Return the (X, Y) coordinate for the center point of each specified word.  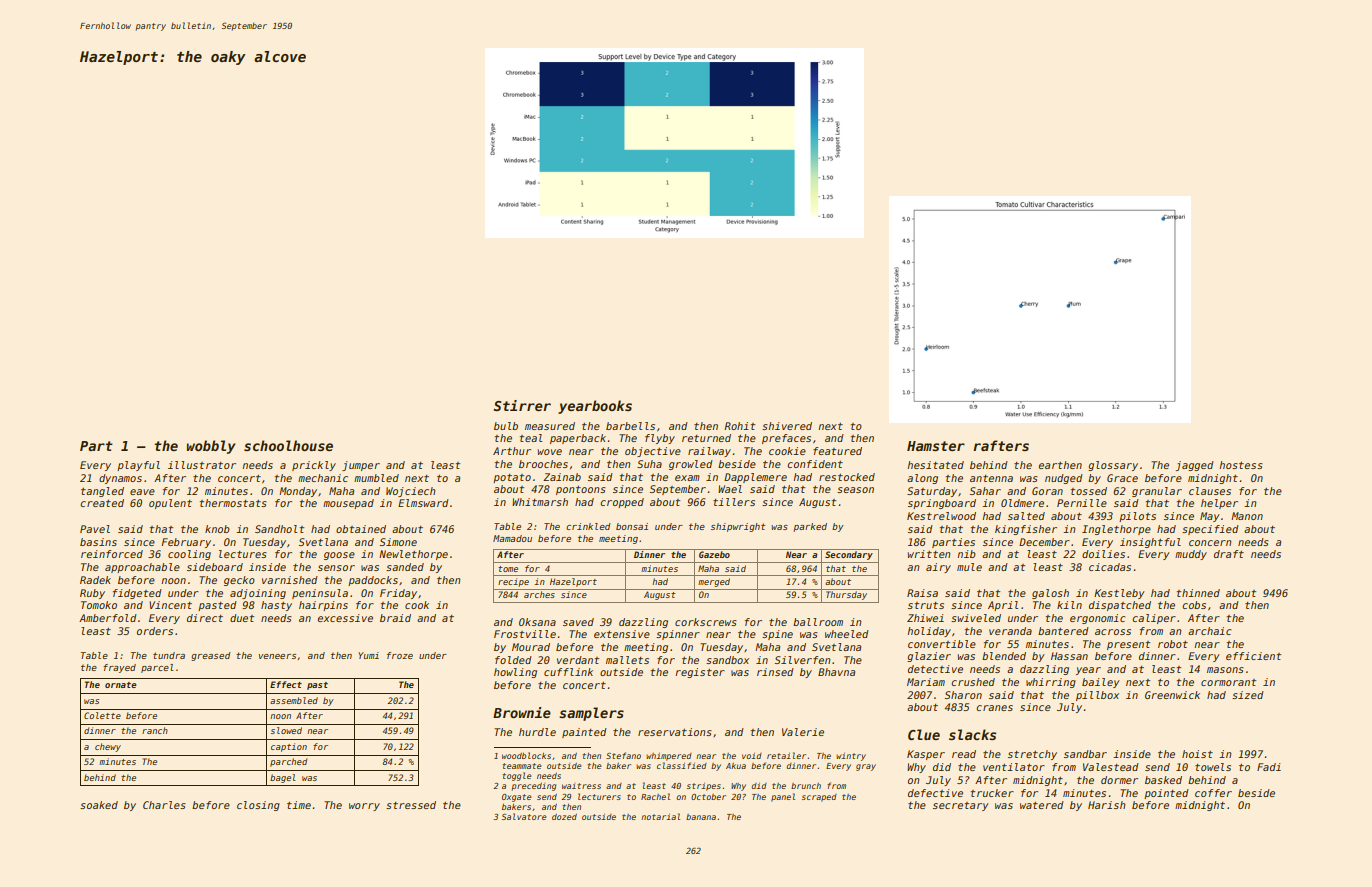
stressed (411, 805)
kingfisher (1026, 530)
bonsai (632, 526)
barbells (630, 426)
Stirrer (522, 405)
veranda (1010, 631)
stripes (704, 787)
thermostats (233, 503)
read (964, 754)
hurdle (537, 732)
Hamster (936, 446)
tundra (169, 655)
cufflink (568, 672)
